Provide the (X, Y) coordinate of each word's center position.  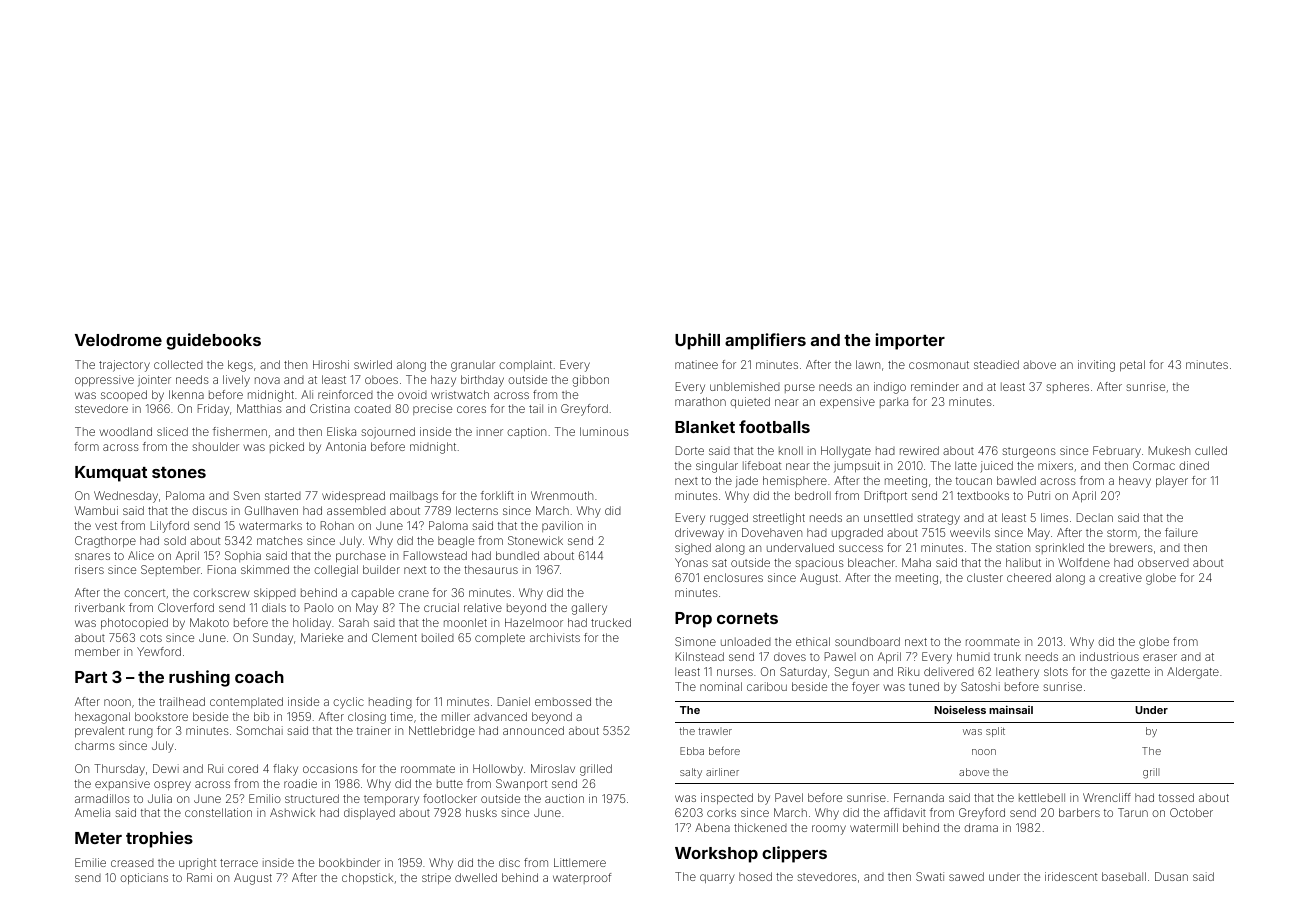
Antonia (346, 446)
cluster (985, 577)
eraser (1160, 657)
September (170, 570)
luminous (604, 431)
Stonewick (535, 540)
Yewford (159, 651)
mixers (1055, 465)
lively (236, 381)
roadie (300, 783)
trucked (611, 622)
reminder (935, 386)
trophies (159, 839)
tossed (1176, 797)
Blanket (705, 427)
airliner (722, 772)
